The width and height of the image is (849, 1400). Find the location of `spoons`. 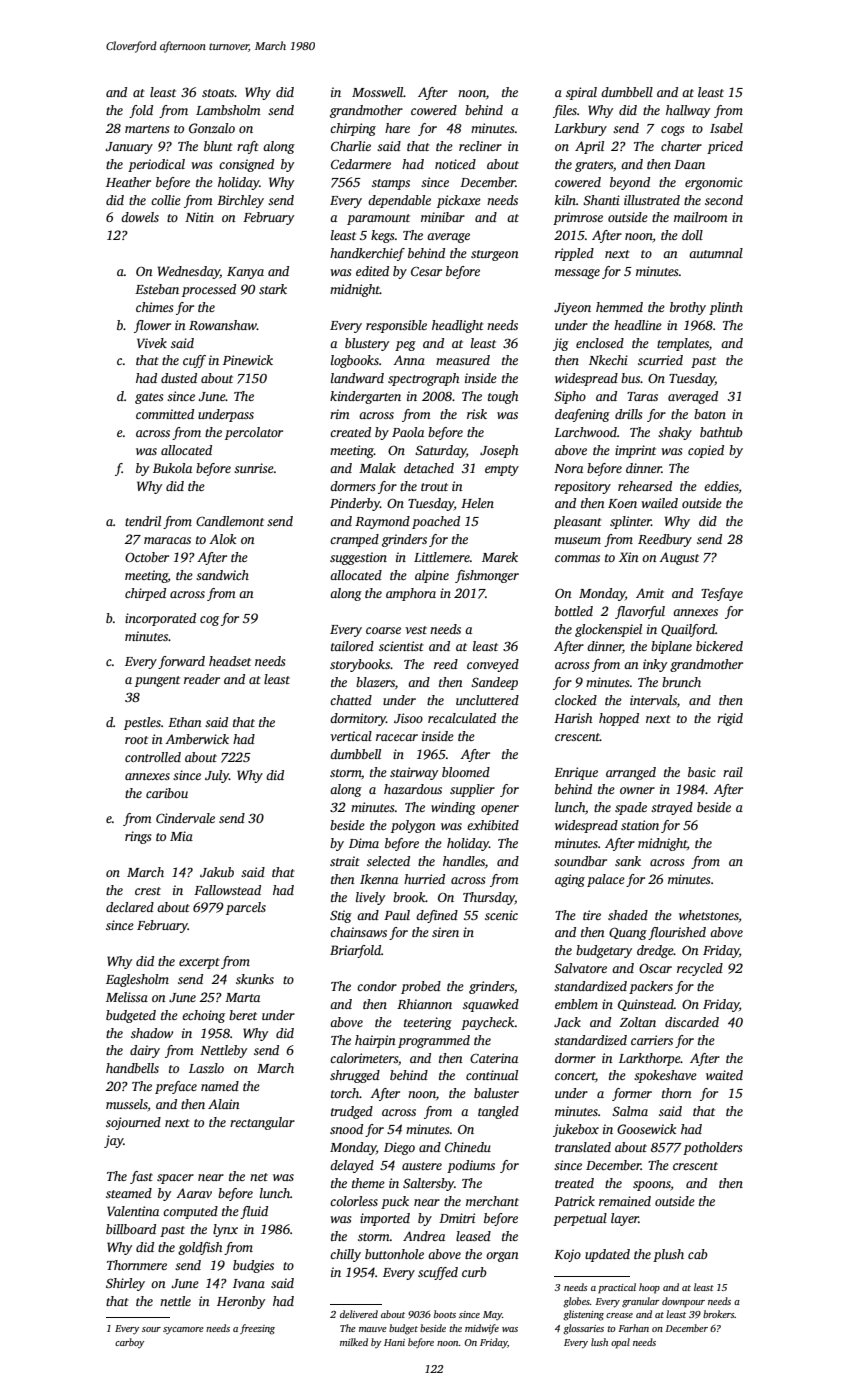

spoons is located at coordinates (652, 1186).
